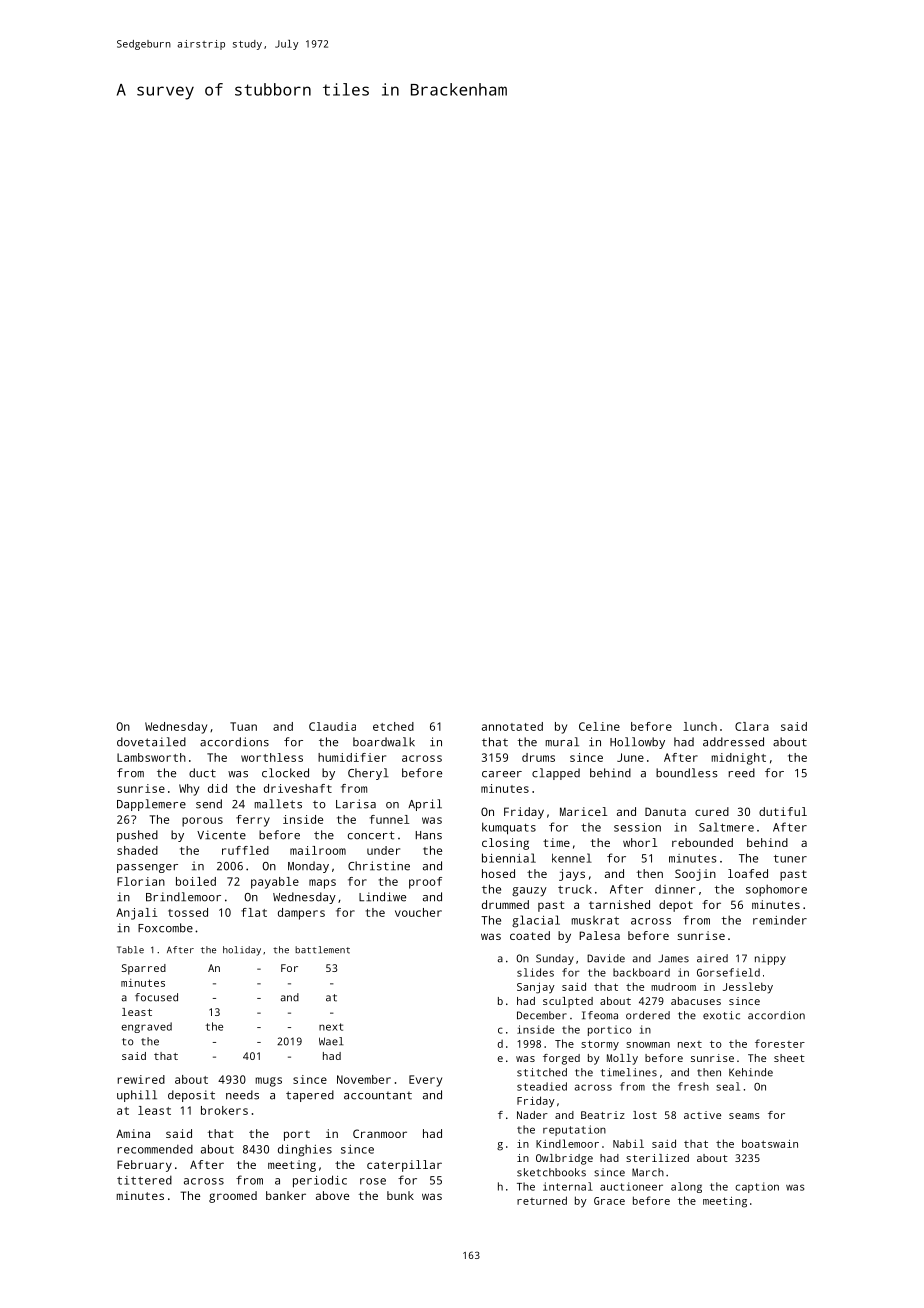 This image has height=1308, width=924. Describe the element at coordinates (770, 959) in the image. I see `nippy` at that location.
